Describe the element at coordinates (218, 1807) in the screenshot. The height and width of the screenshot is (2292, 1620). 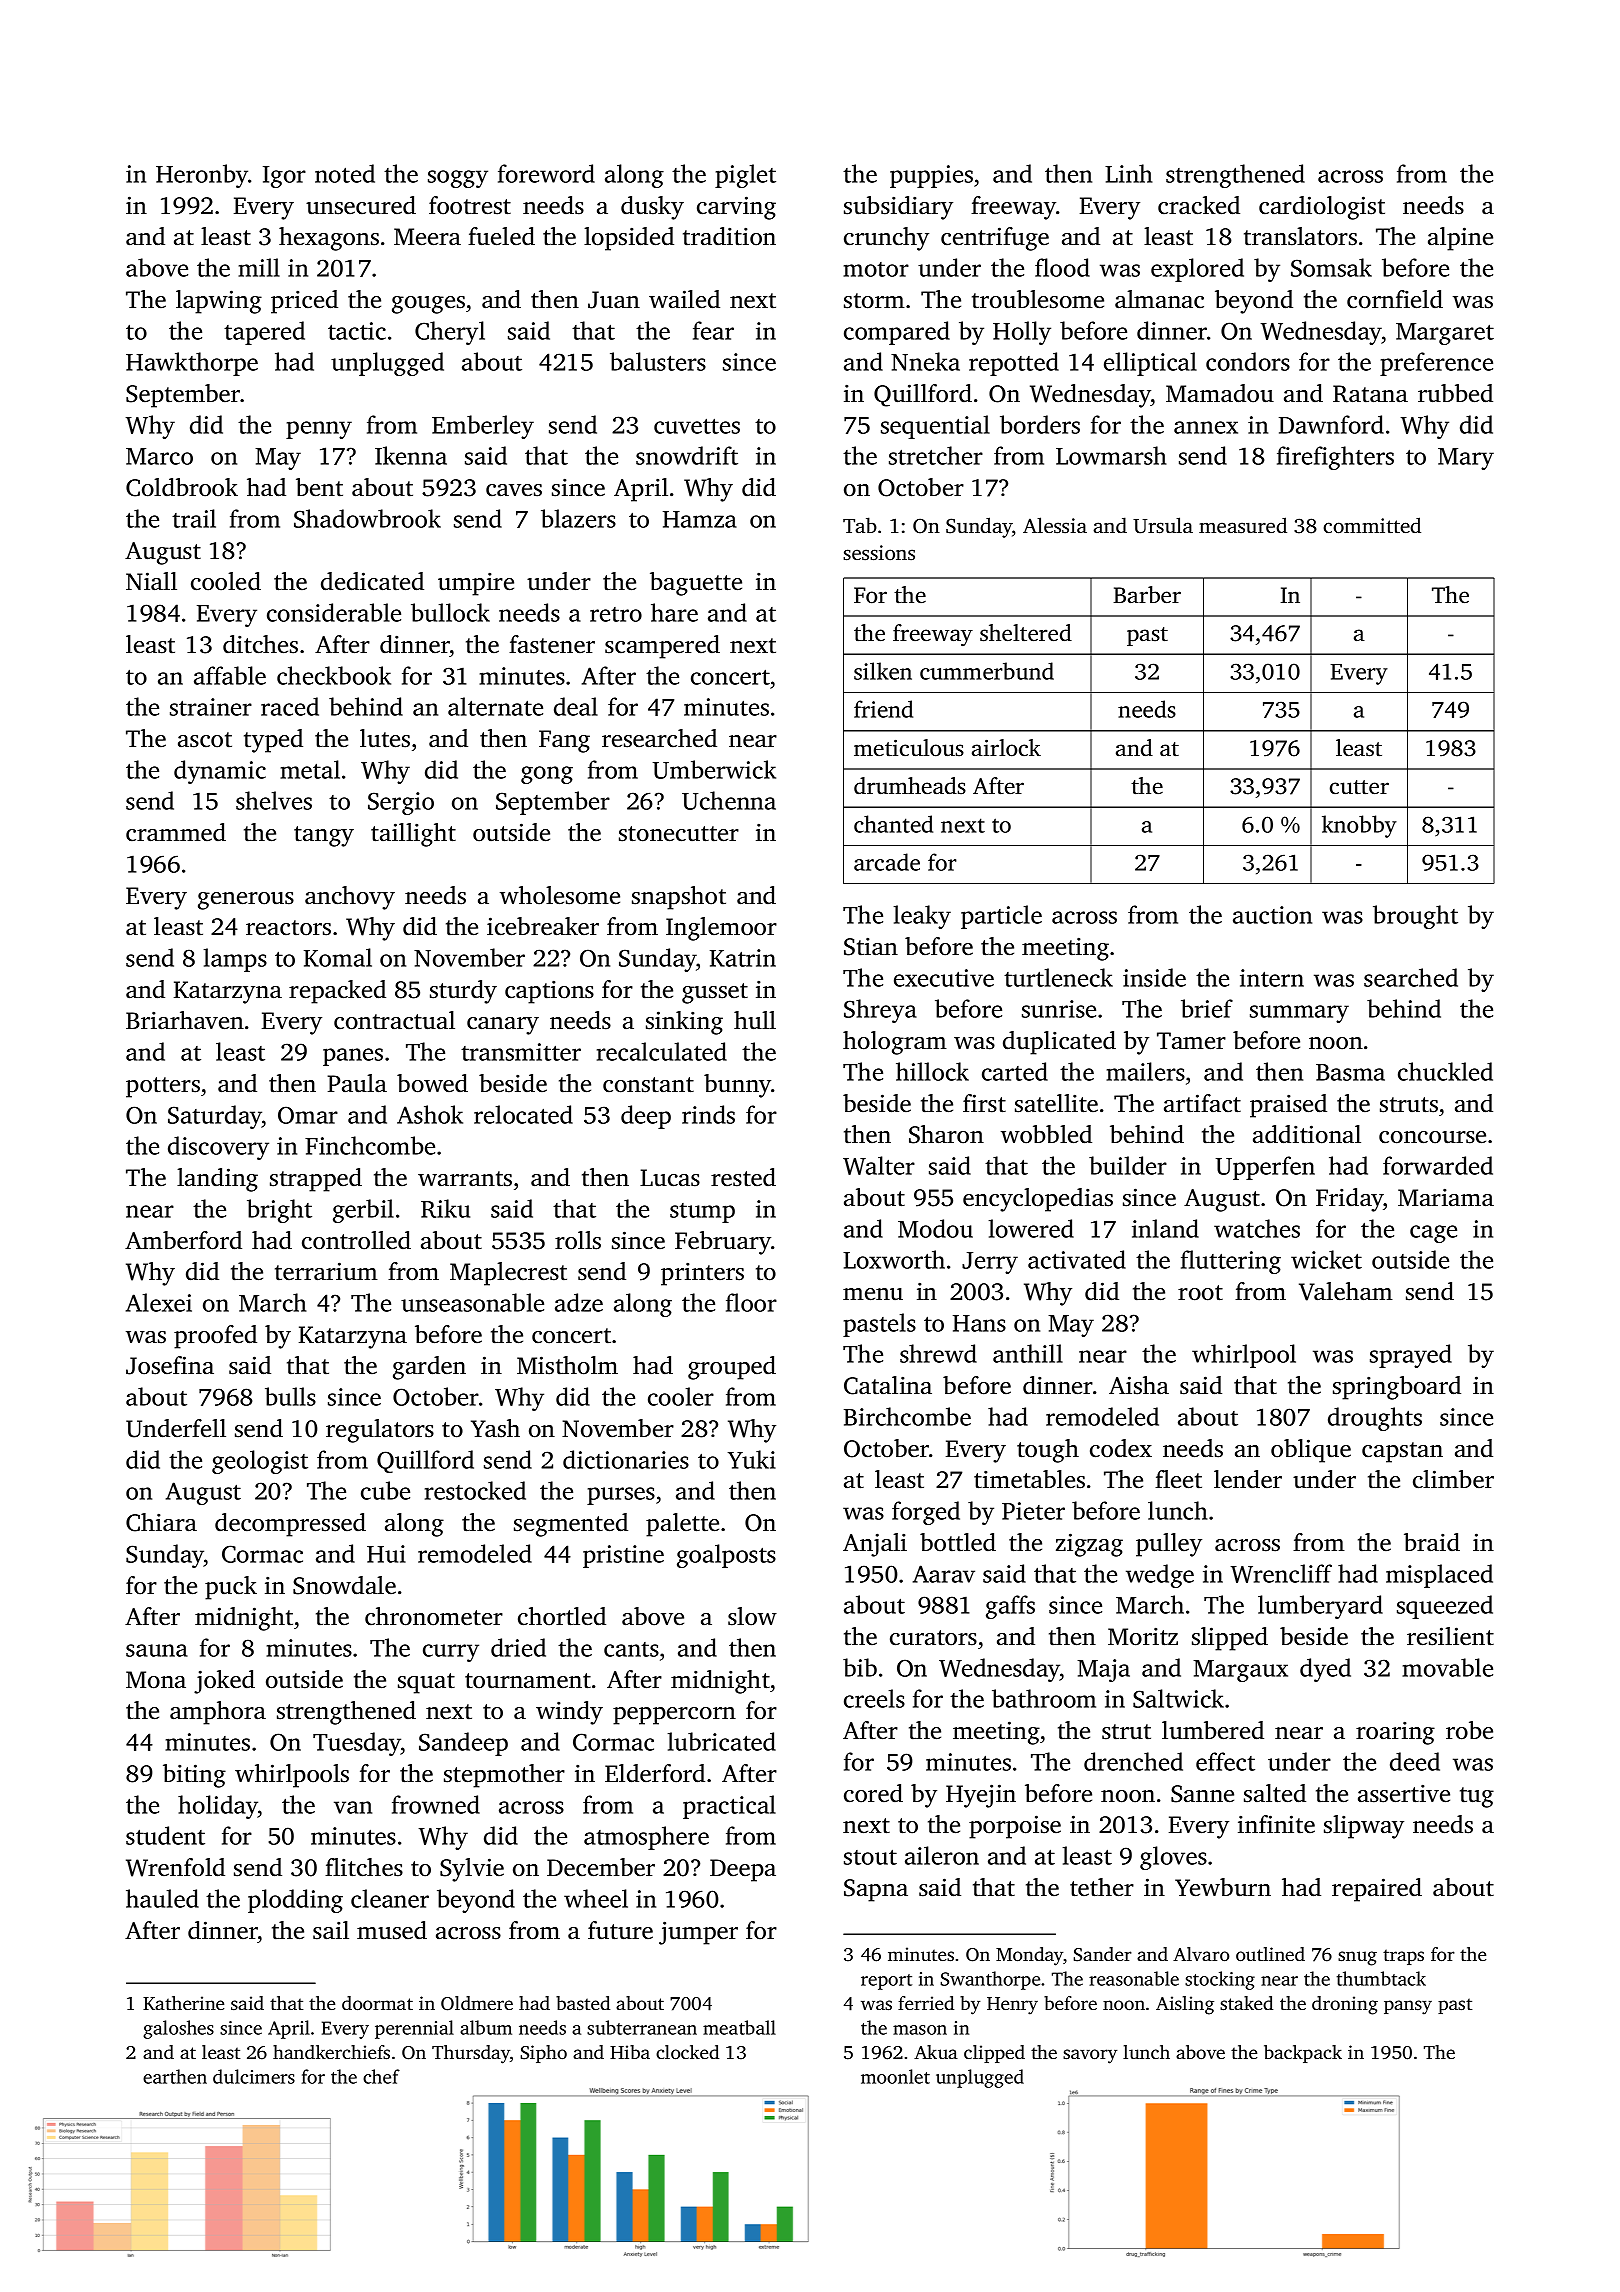
I see `holiday` at that location.
